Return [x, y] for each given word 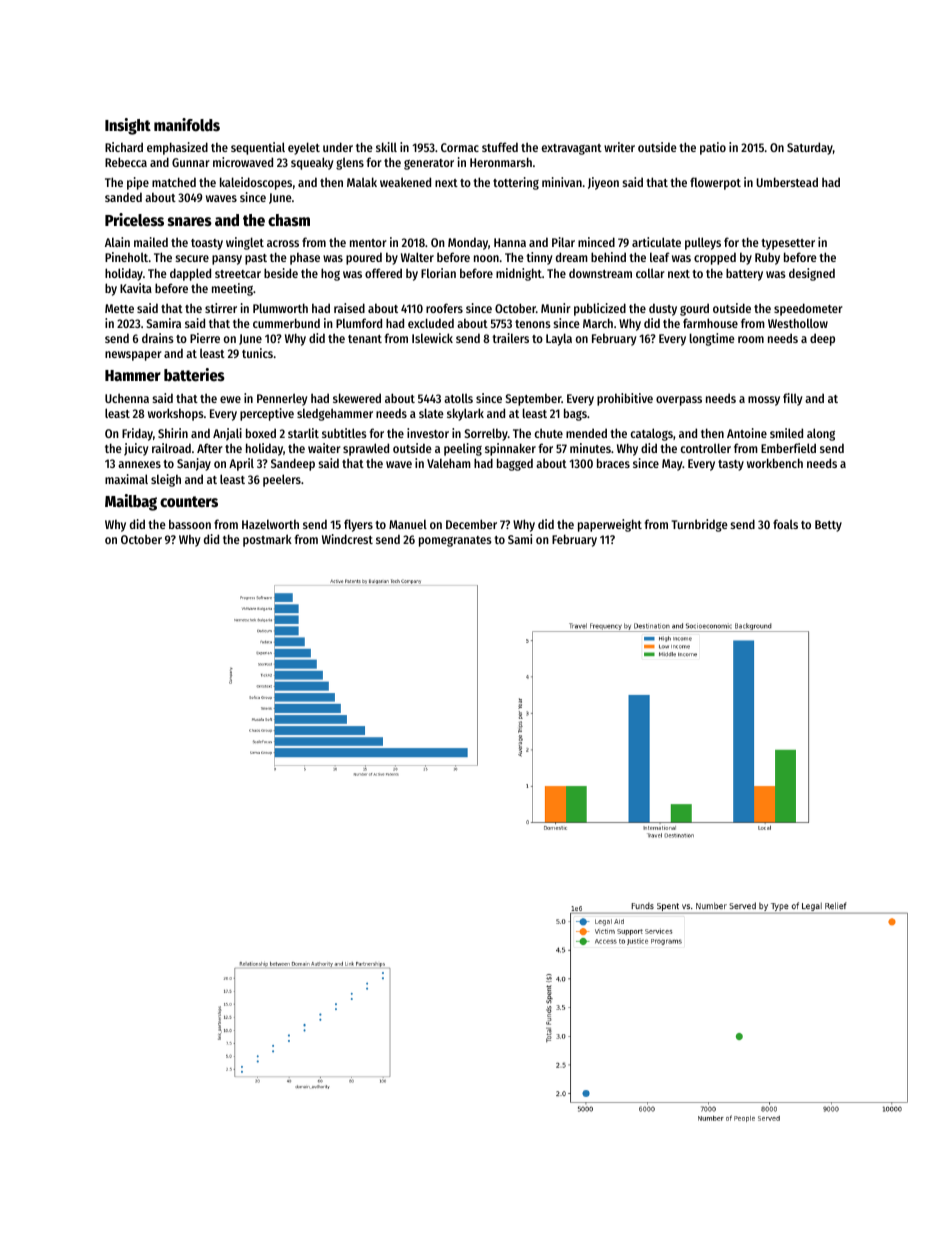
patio [713, 148]
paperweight [610, 525]
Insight [128, 126]
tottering [516, 183]
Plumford [359, 323]
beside [281, 273]
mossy [764, 401]
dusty [663, 309]
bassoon [190, 524]
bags [575, 414]
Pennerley [282, 399]
